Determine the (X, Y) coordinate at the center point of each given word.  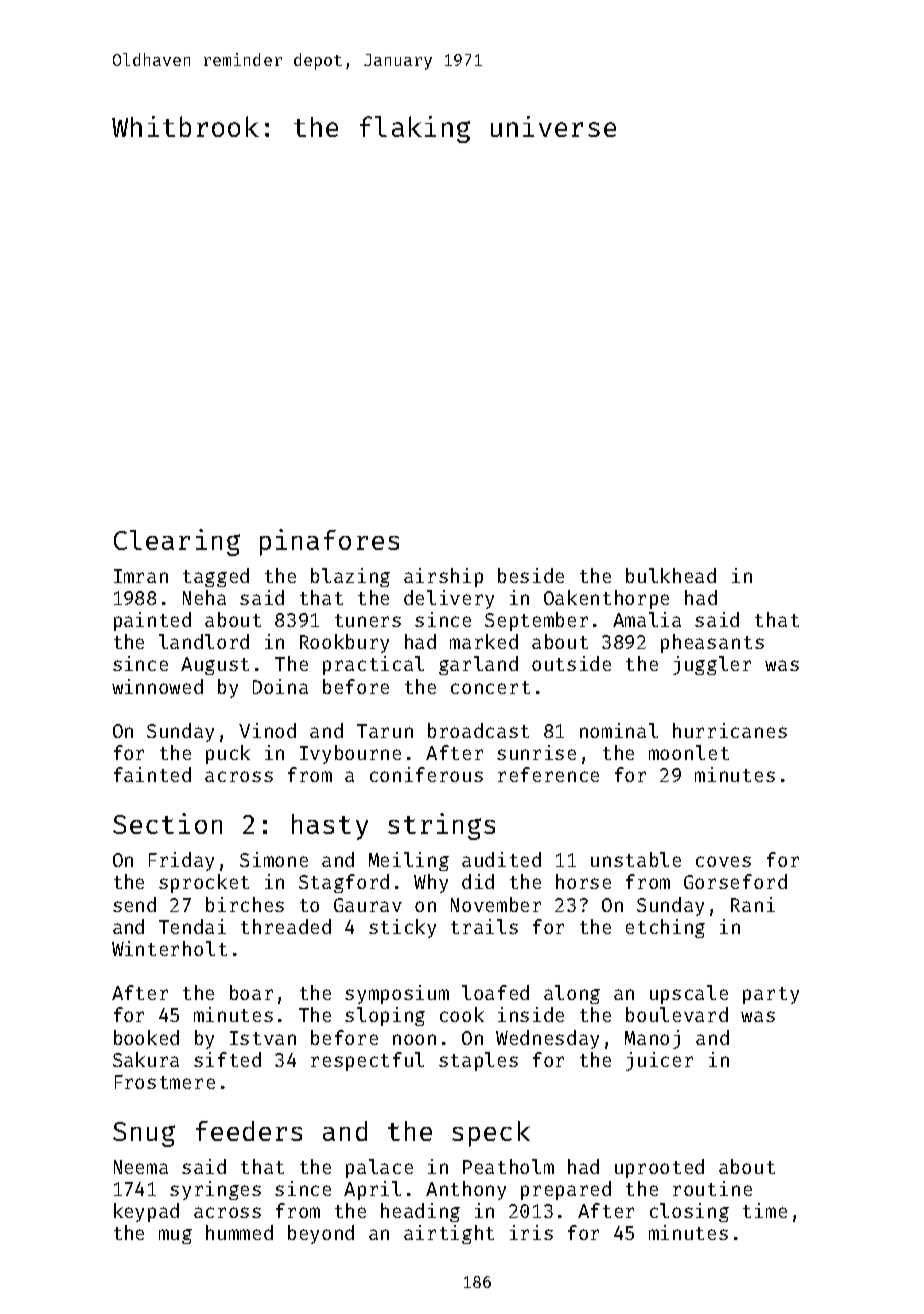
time (765, 1210)
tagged (216, 577)
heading (420, 1212)
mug (175, 1236)
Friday (181, 861)
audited (501, 859)
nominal (619, 730)
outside (571, 663)
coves (723, 861)
